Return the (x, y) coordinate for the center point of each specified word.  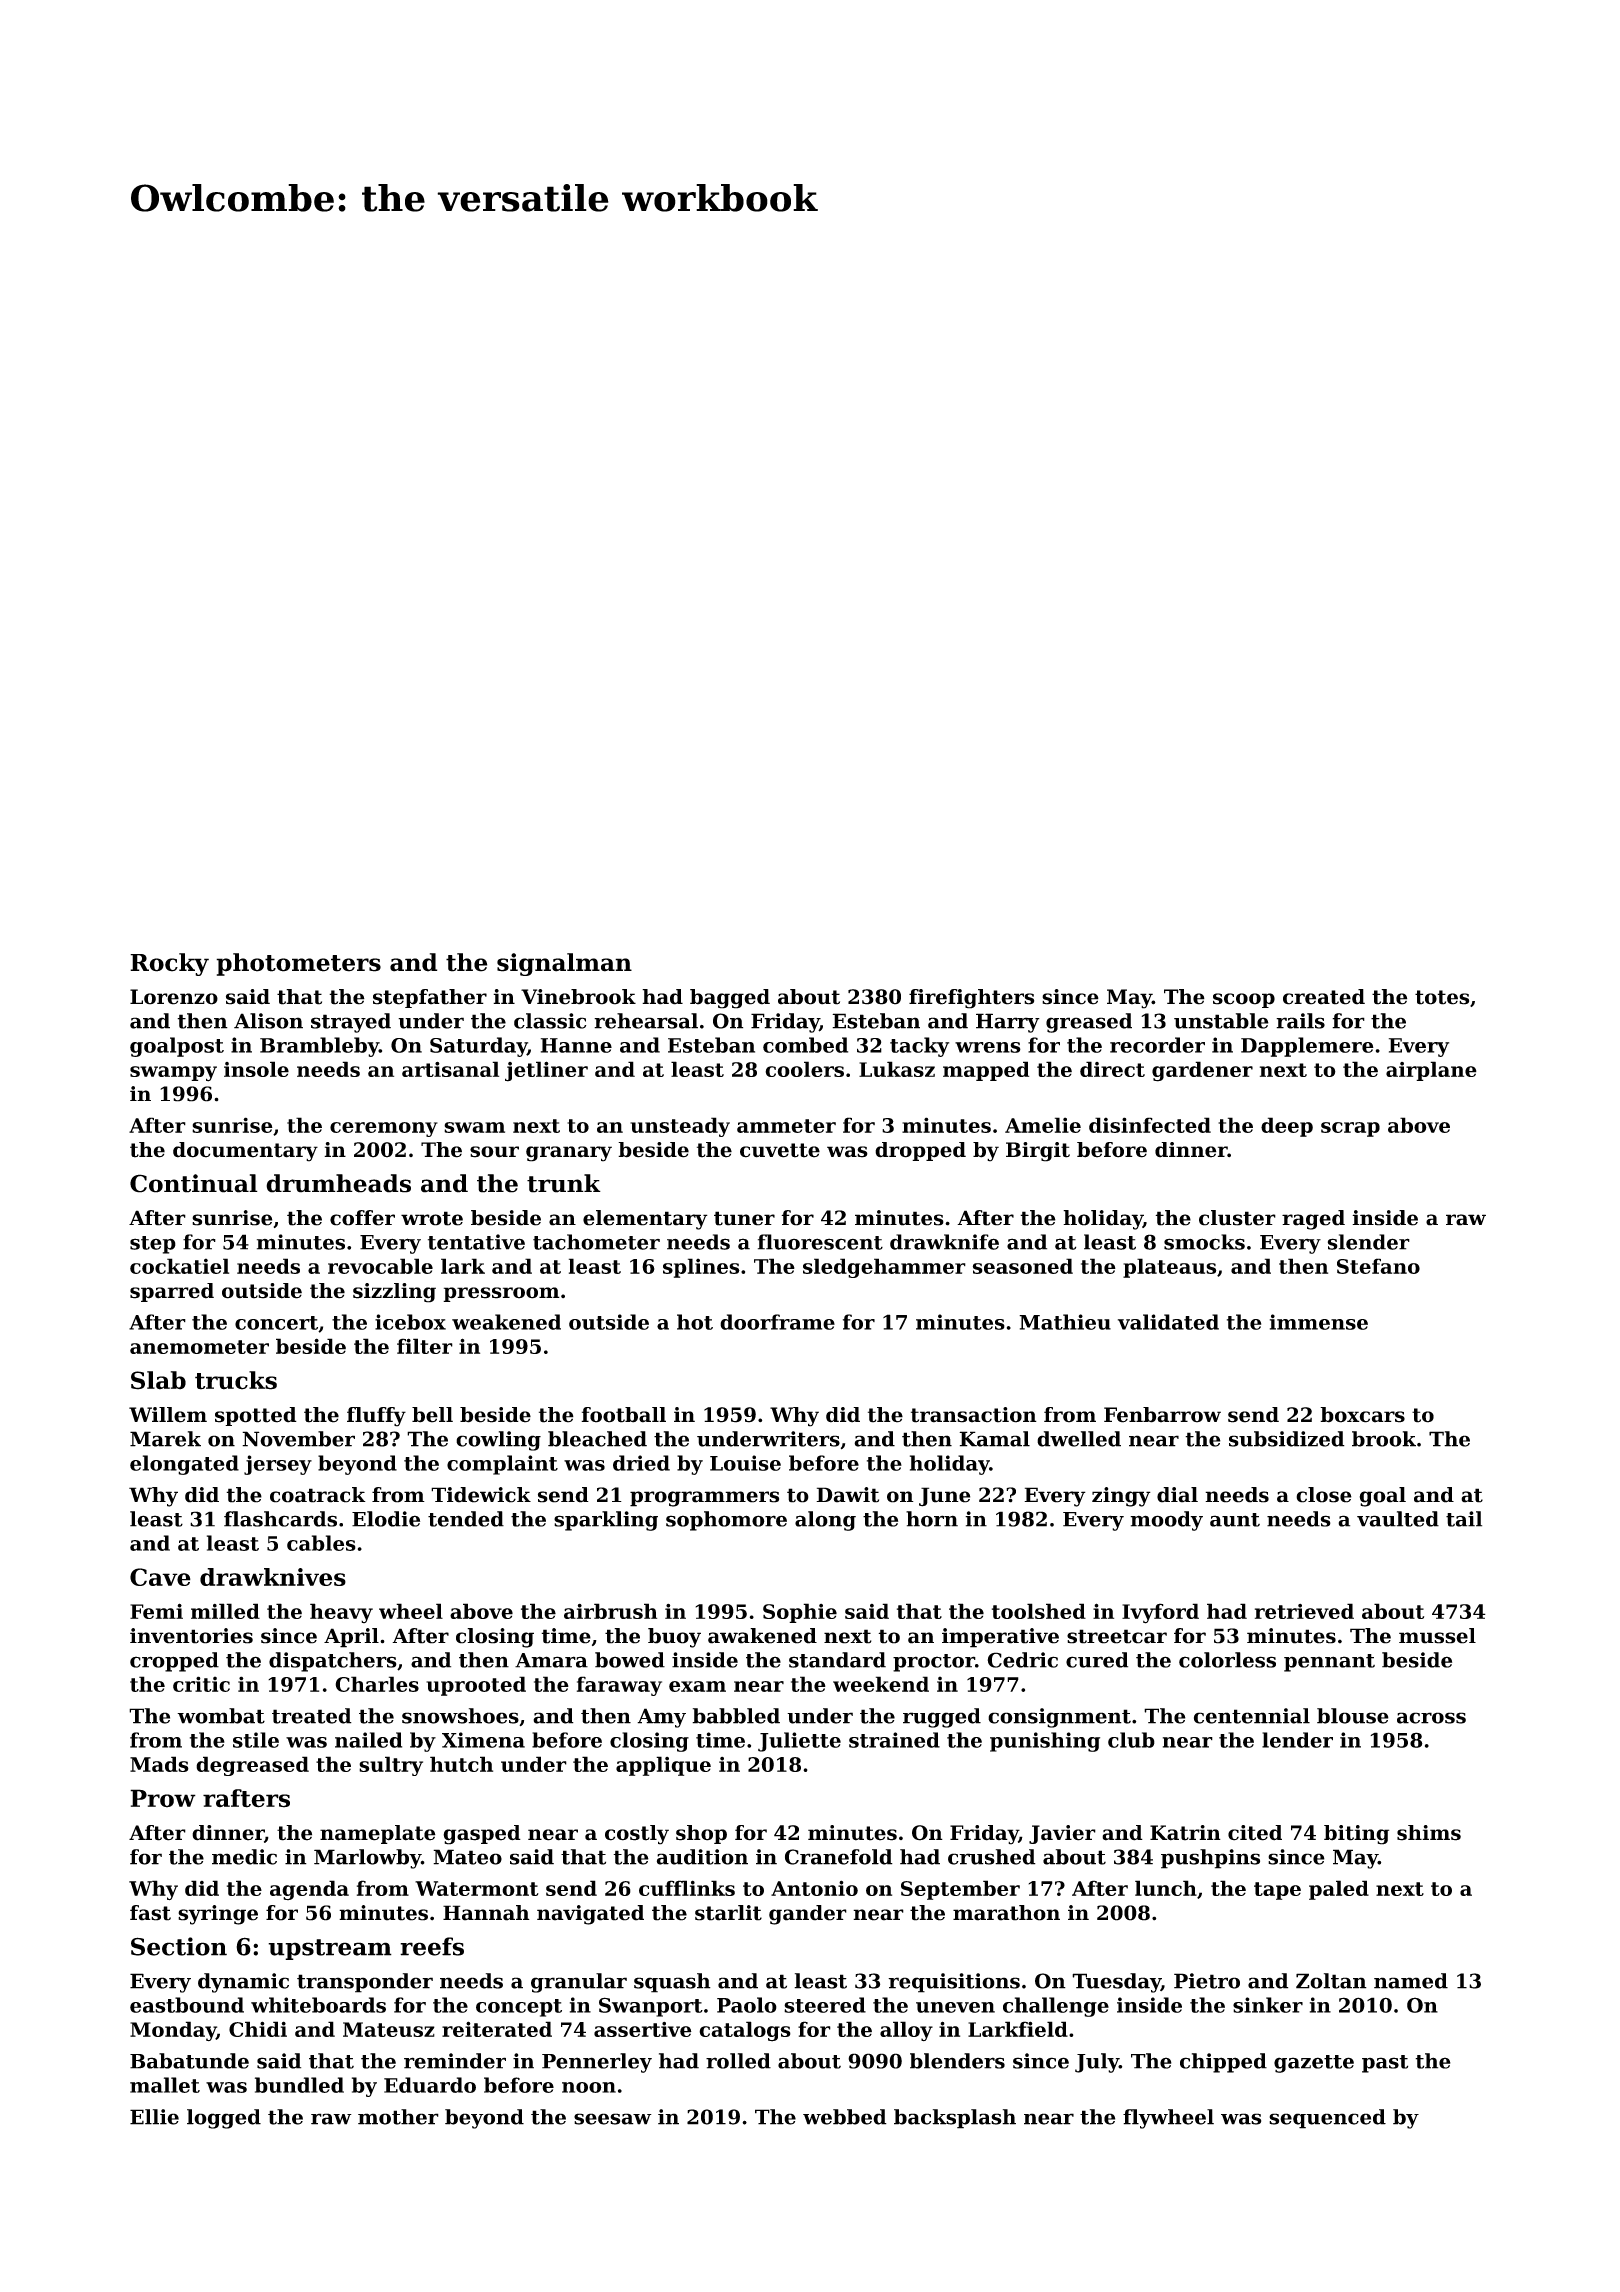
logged (224, 2119)
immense (1319, 1322)
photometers (298, 964)
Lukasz (897, 1069)
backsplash (955, 2119)
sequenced (1327, 2119)
